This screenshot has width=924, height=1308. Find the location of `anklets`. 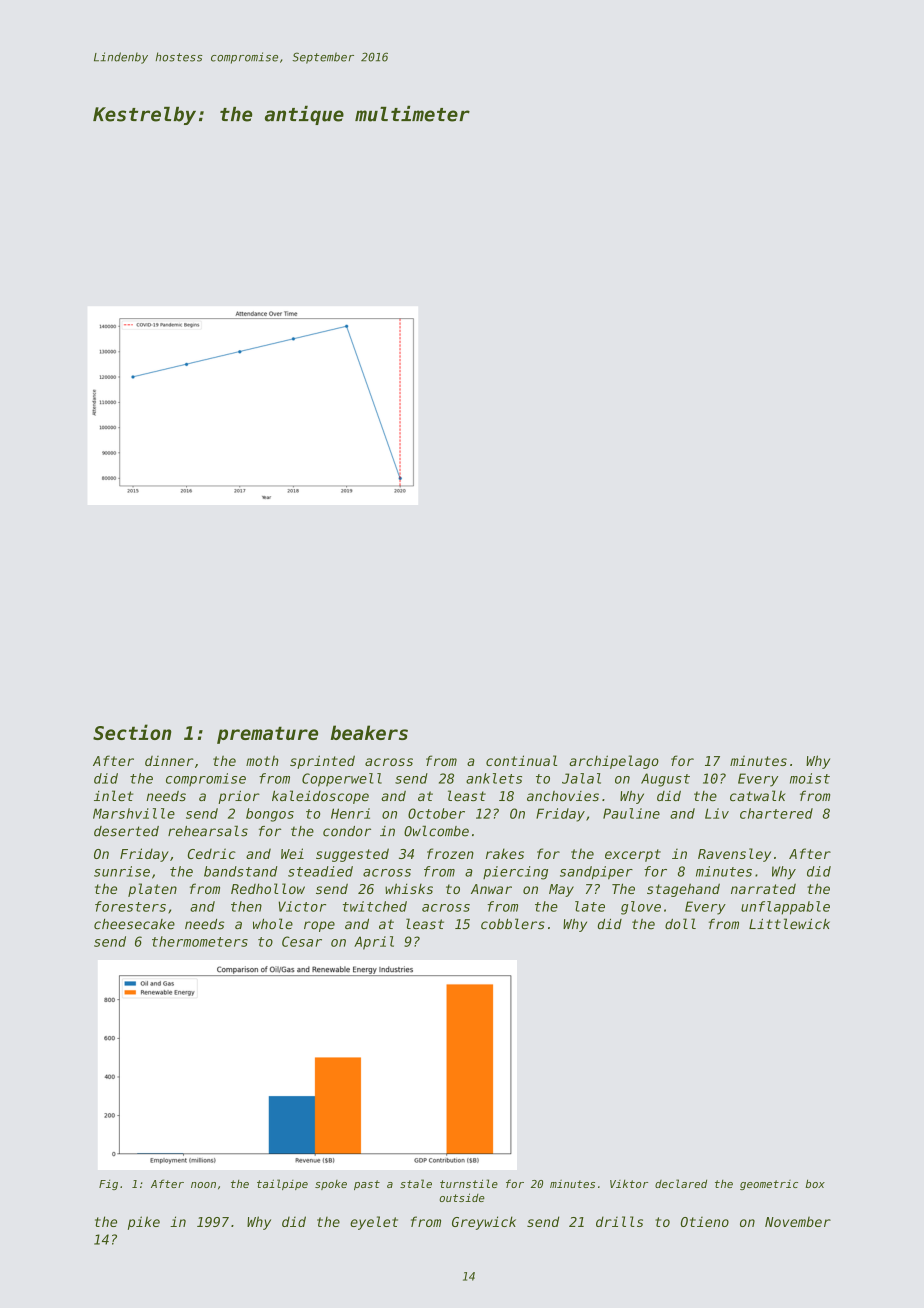

anklets is located at coordinates (494, 778).
